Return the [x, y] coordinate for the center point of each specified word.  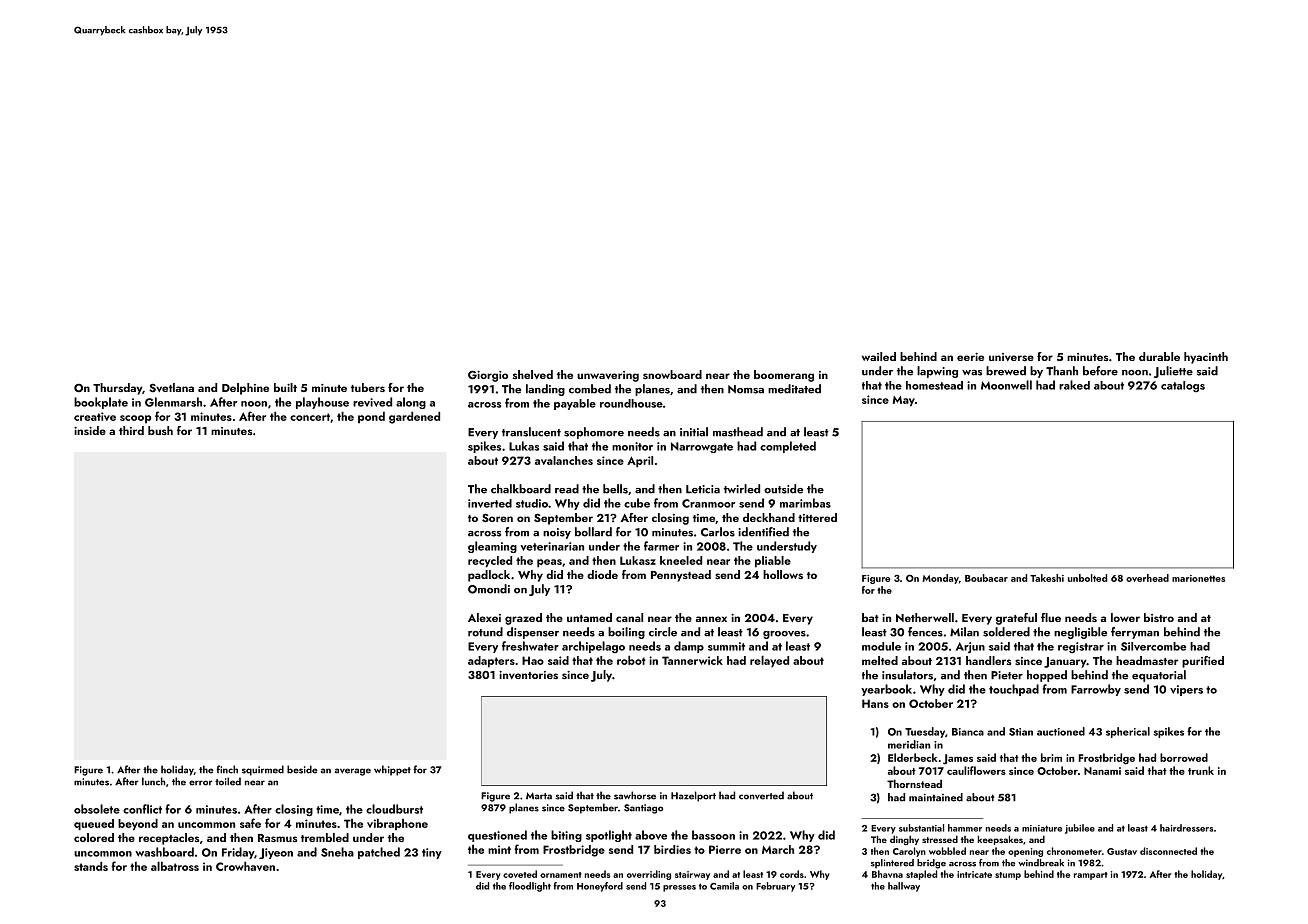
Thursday [117, 389]
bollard [593, 532]
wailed [879, 356]
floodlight [530, 887]
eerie [970, 357]
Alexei [484, 617]
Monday [940, 579]
